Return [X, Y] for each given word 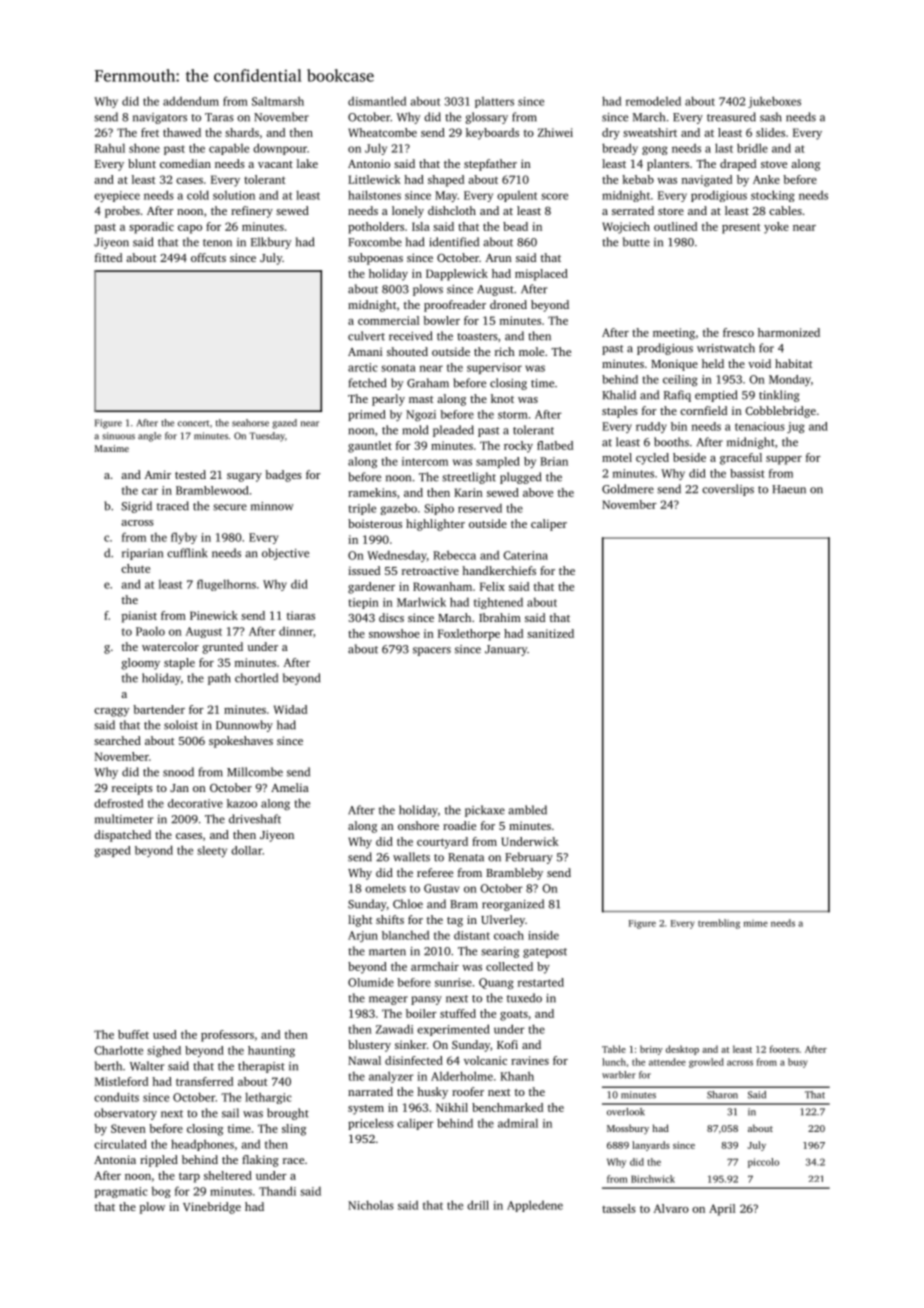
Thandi [277, 1191]
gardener [371, 588]
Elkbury [271, 243]
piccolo [763, 1163]
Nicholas [371, 1205]
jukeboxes [774, 102]
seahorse [250, 423]
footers [784, 1049]
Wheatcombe [382, 132]
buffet [133, 1034]
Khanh [517, 1076]
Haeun [789, 489]
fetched [367, 383]
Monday [790, 380]
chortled [256, 678]
